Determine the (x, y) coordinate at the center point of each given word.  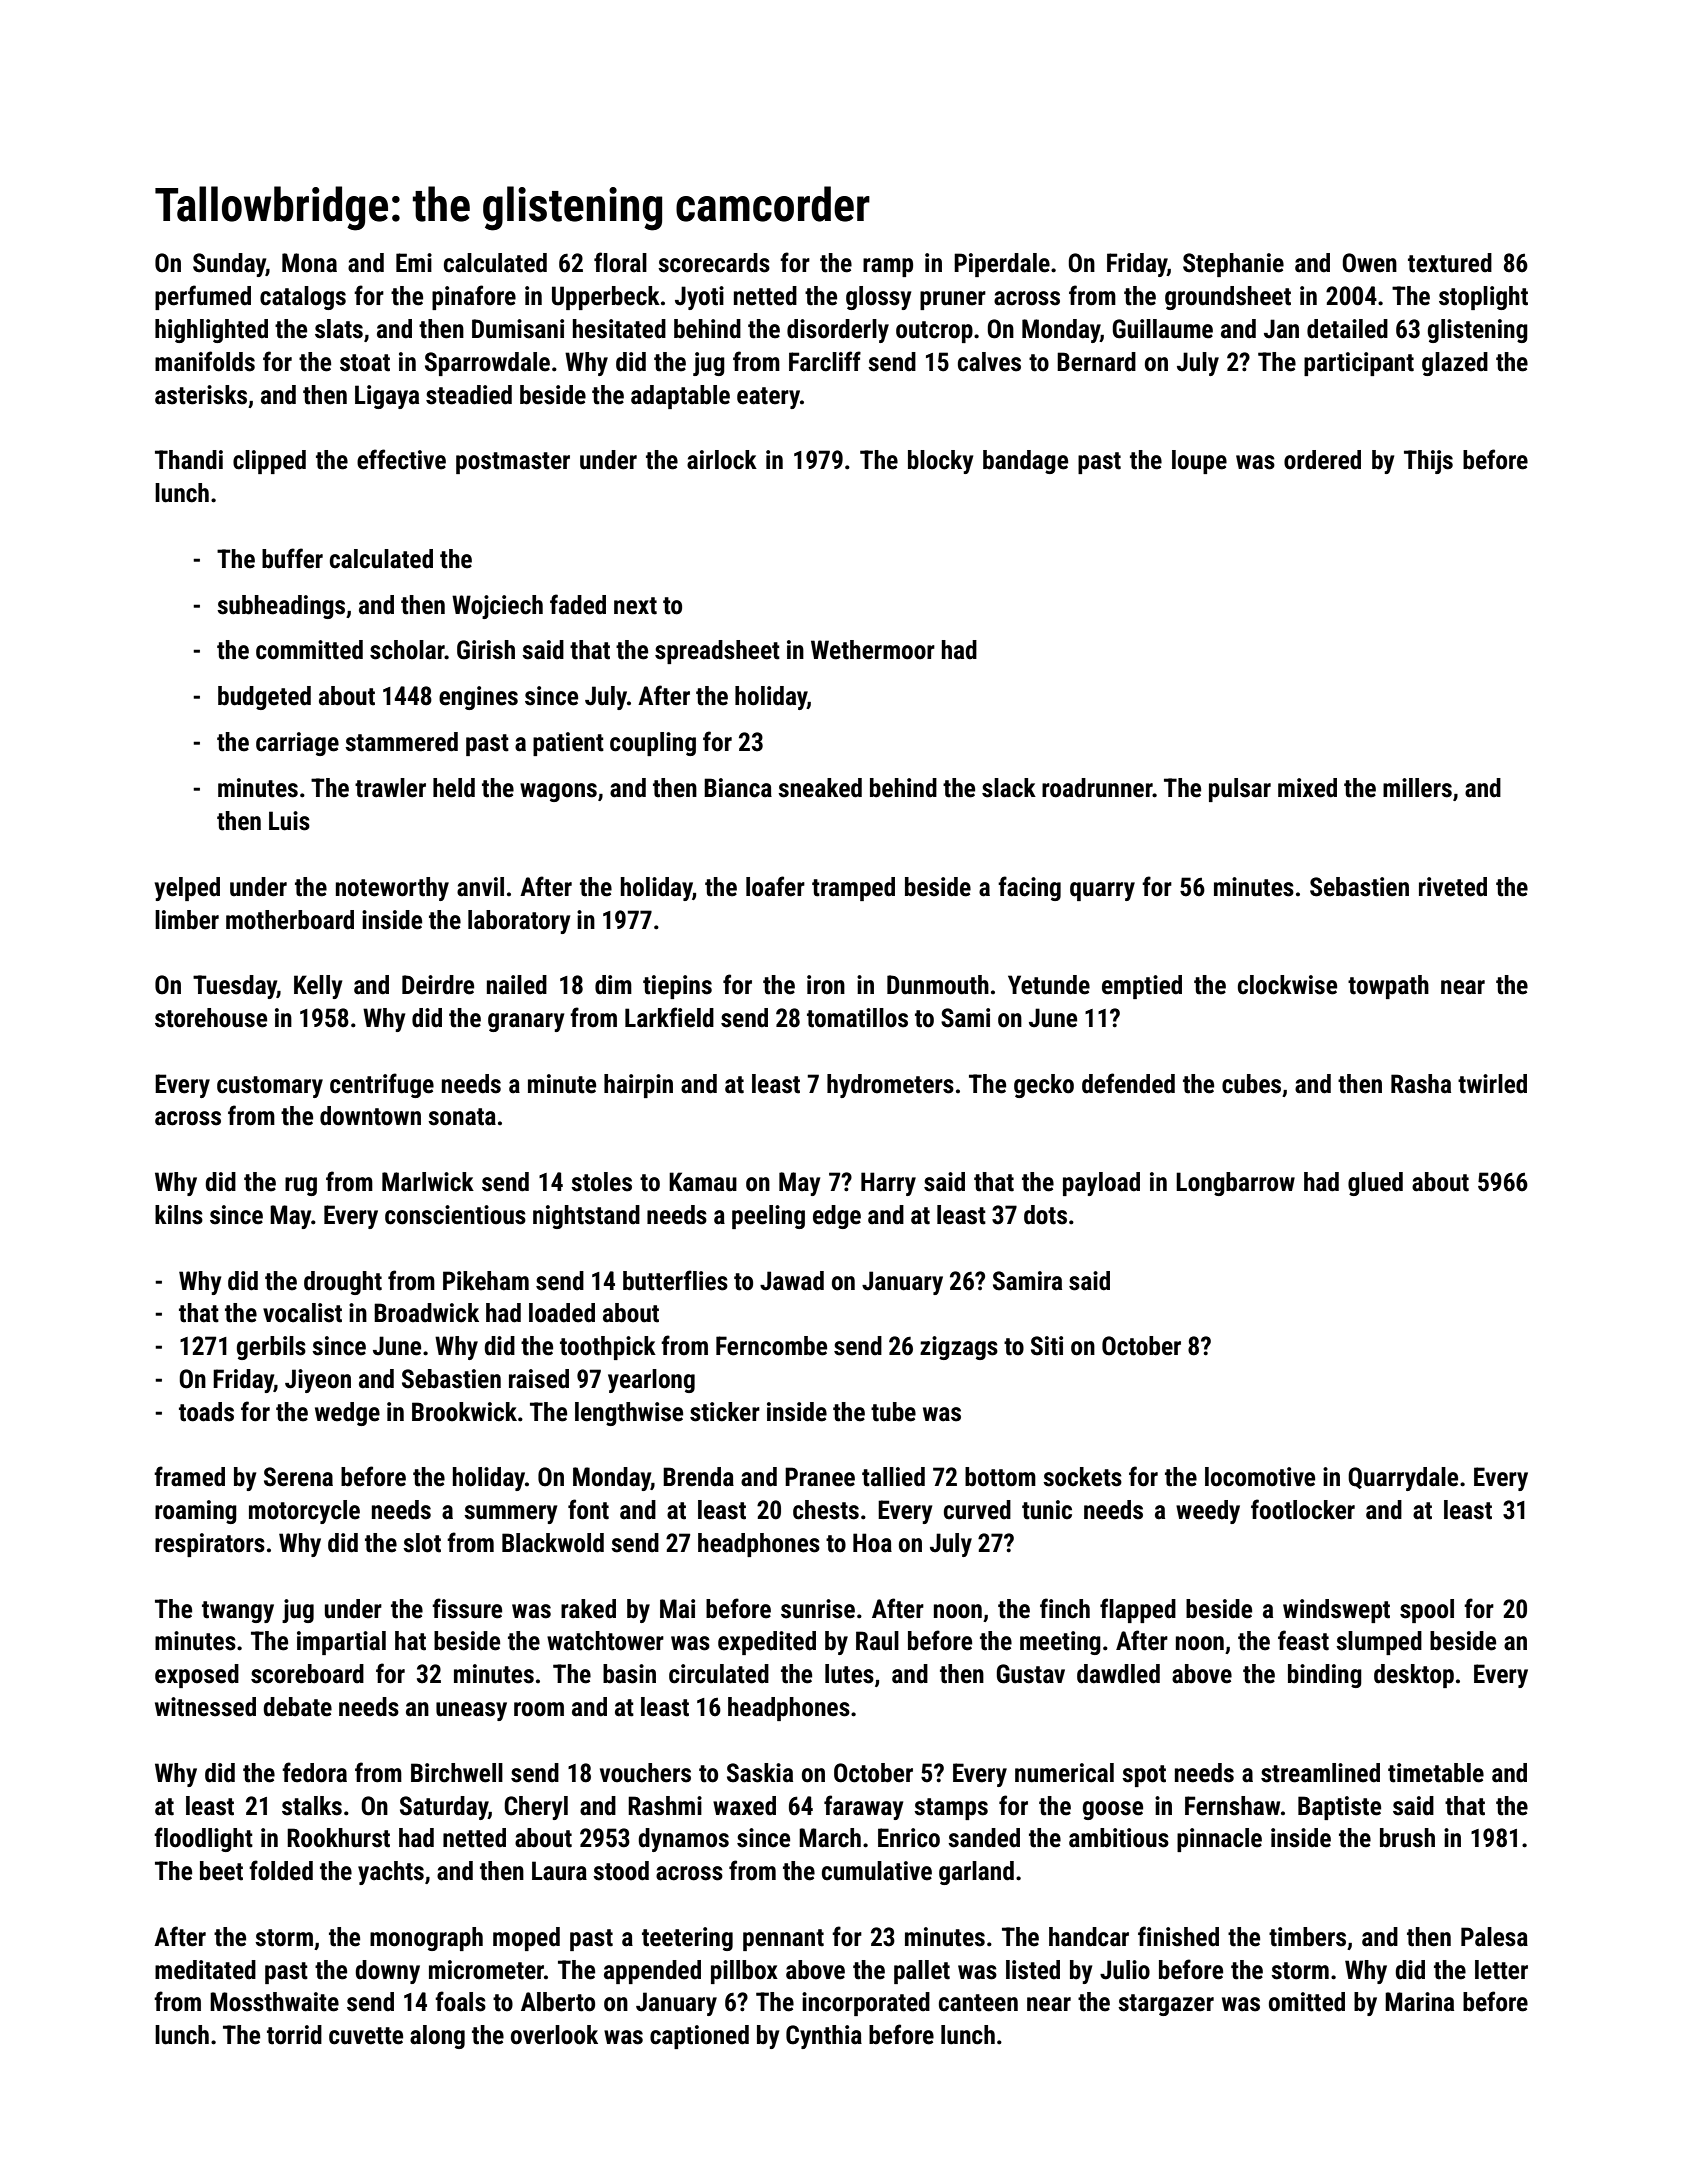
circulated (719, 1674)
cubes (1251, 1084)
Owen (1369, 263)
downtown (370, 1116)
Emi (414, 262)
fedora (314, 1772)
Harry (888, 1184)
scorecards (714, 263)
